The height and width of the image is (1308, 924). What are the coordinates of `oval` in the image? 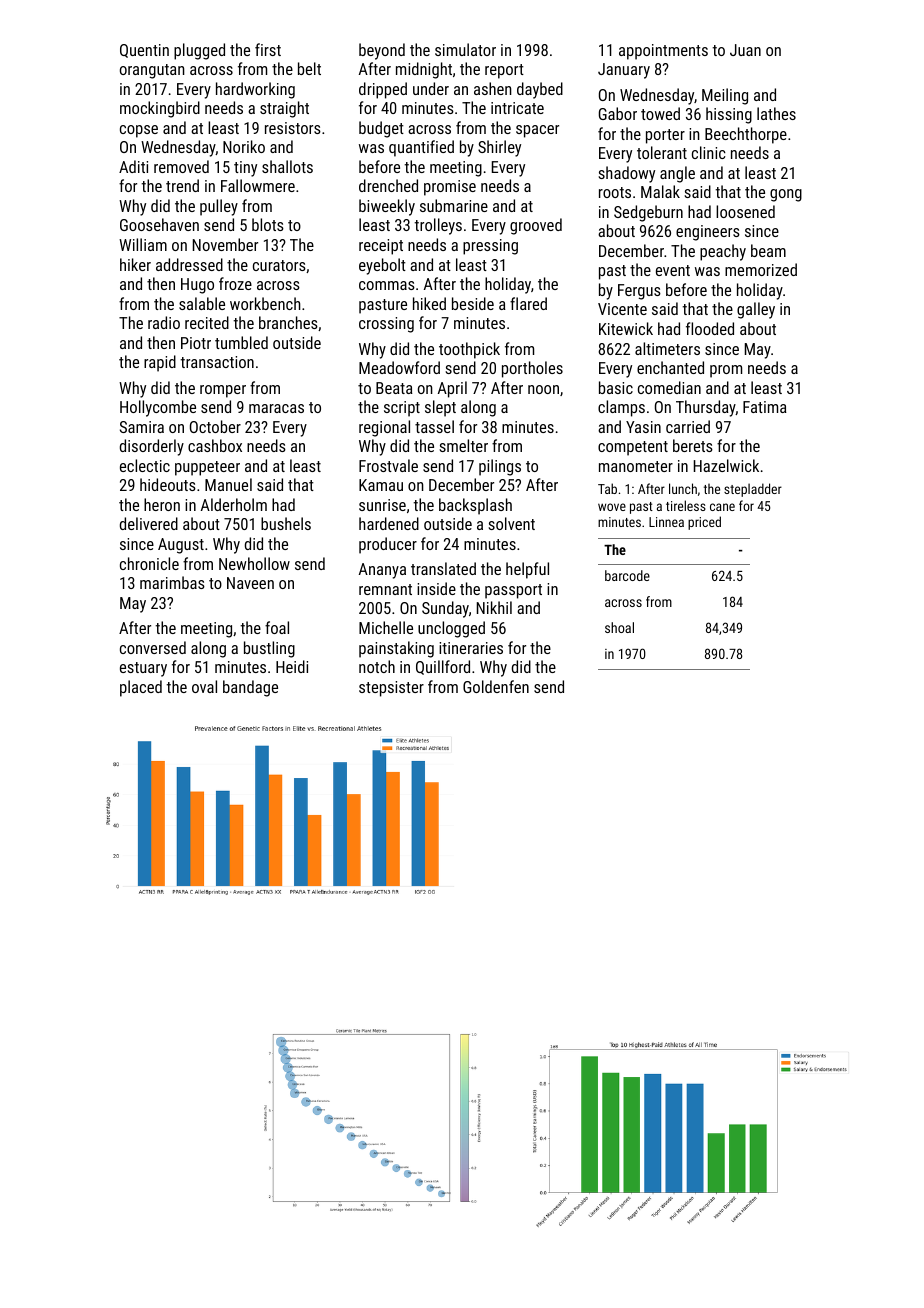 It's located at (204, 686).
